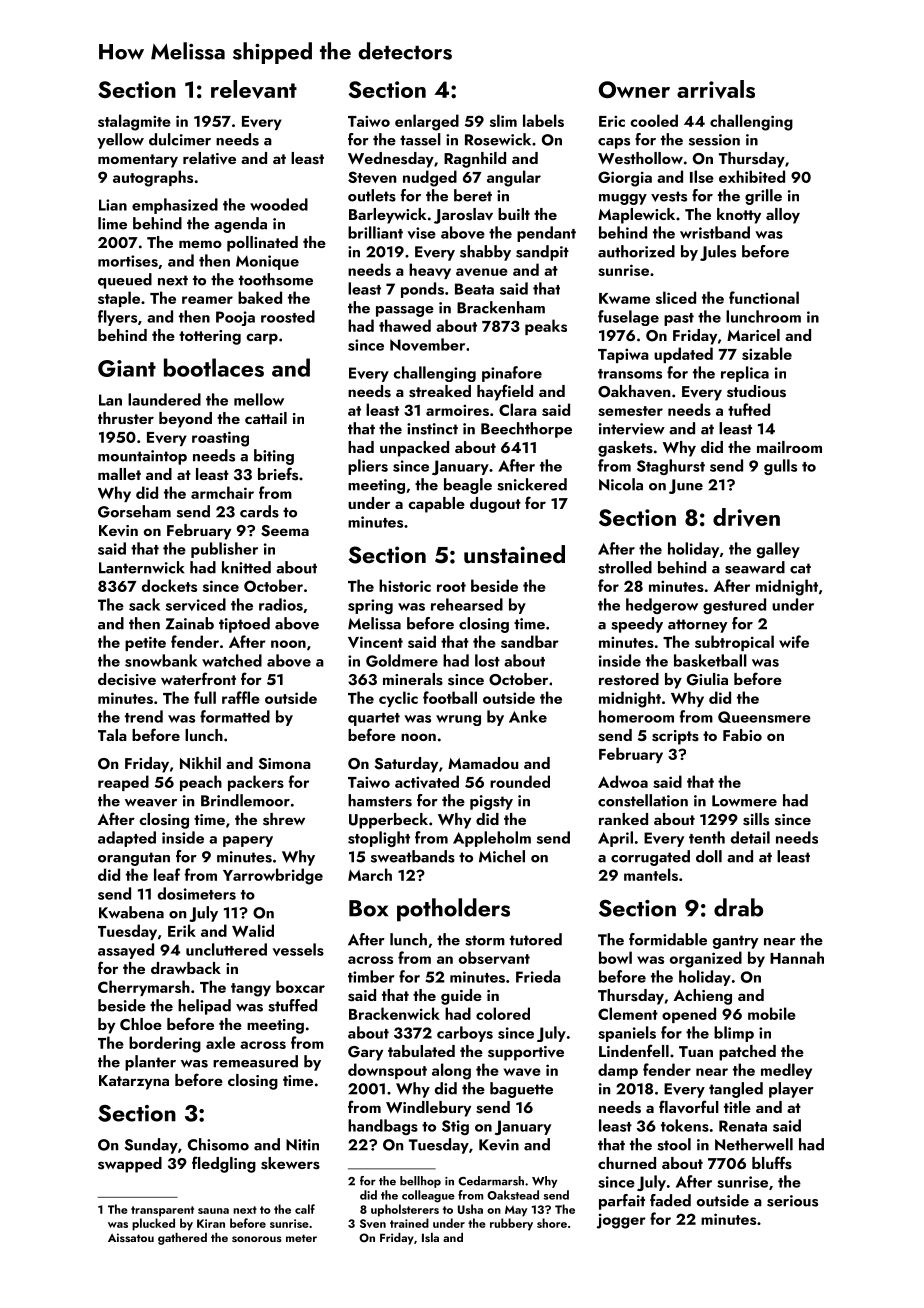  Describe the element at coordinates (430, 1237) in the screenshot. I see `Isla` at that location.
